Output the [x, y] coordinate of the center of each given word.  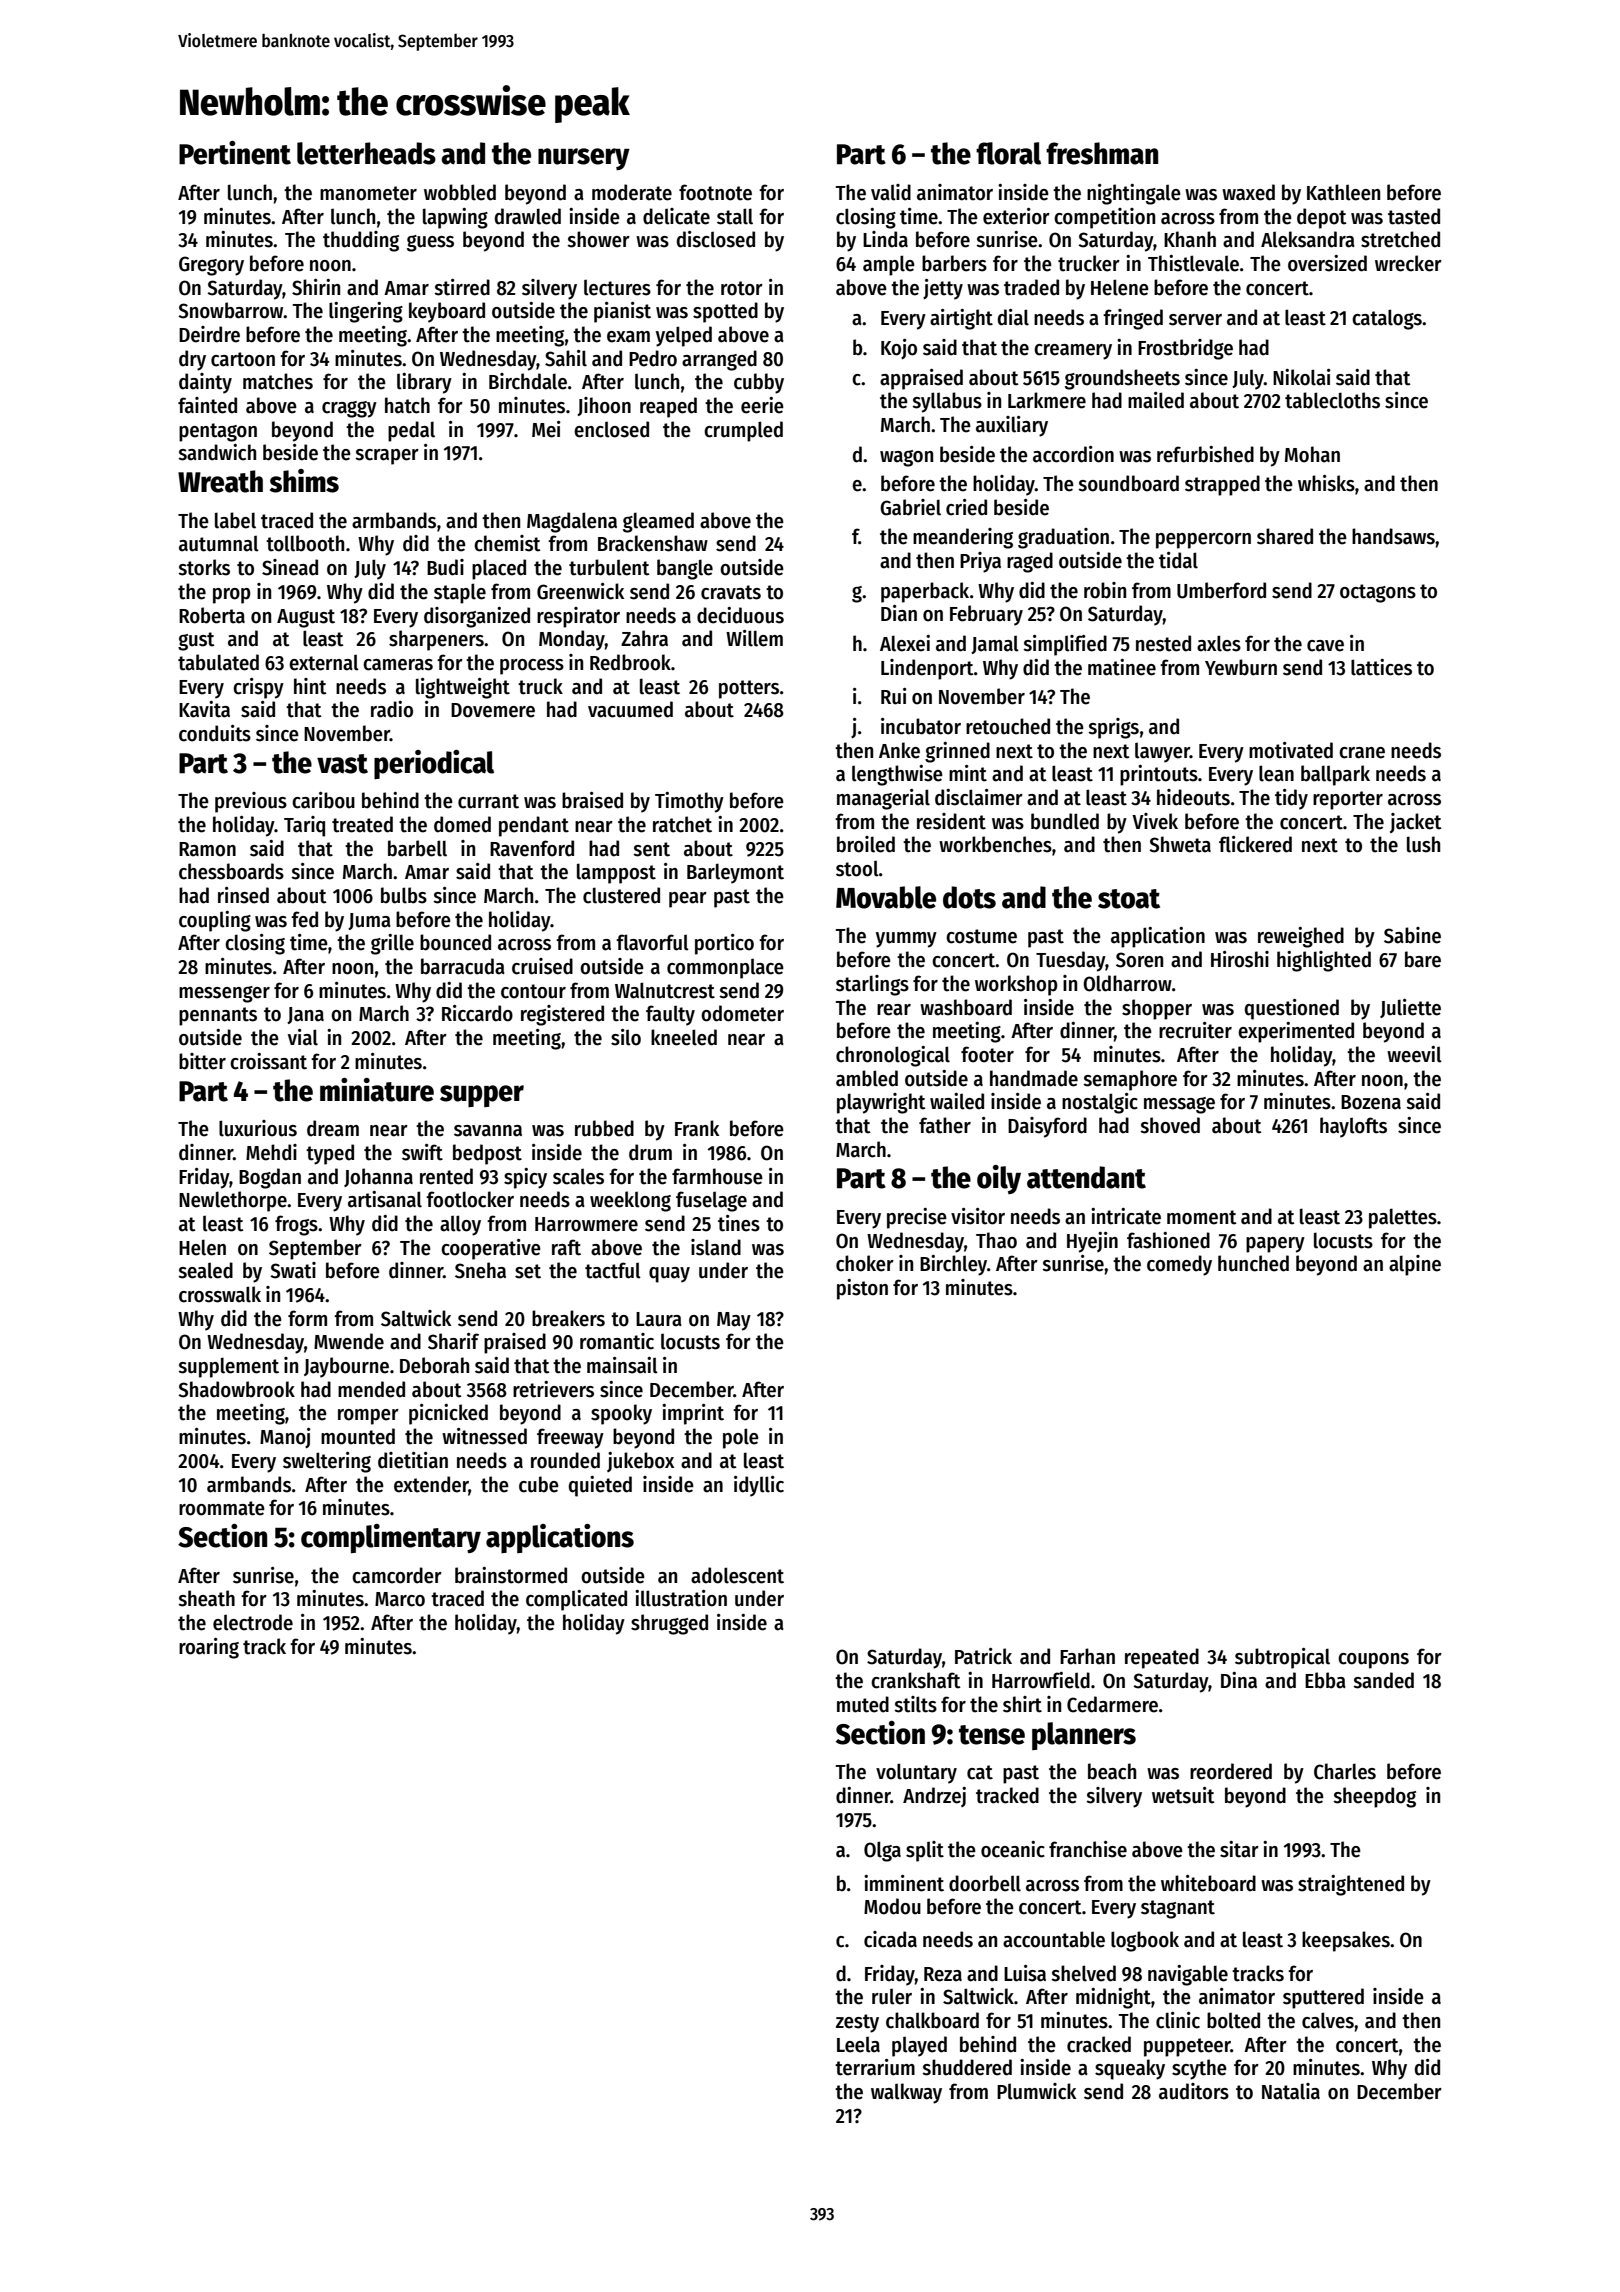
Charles [1345, 1771]
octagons [1378, 593]
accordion [1073, 454]
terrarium [875, 2067]
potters [749, 689]
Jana [305, 1015]
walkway [906, 2093]
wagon [906, 458]
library [424, 383]
